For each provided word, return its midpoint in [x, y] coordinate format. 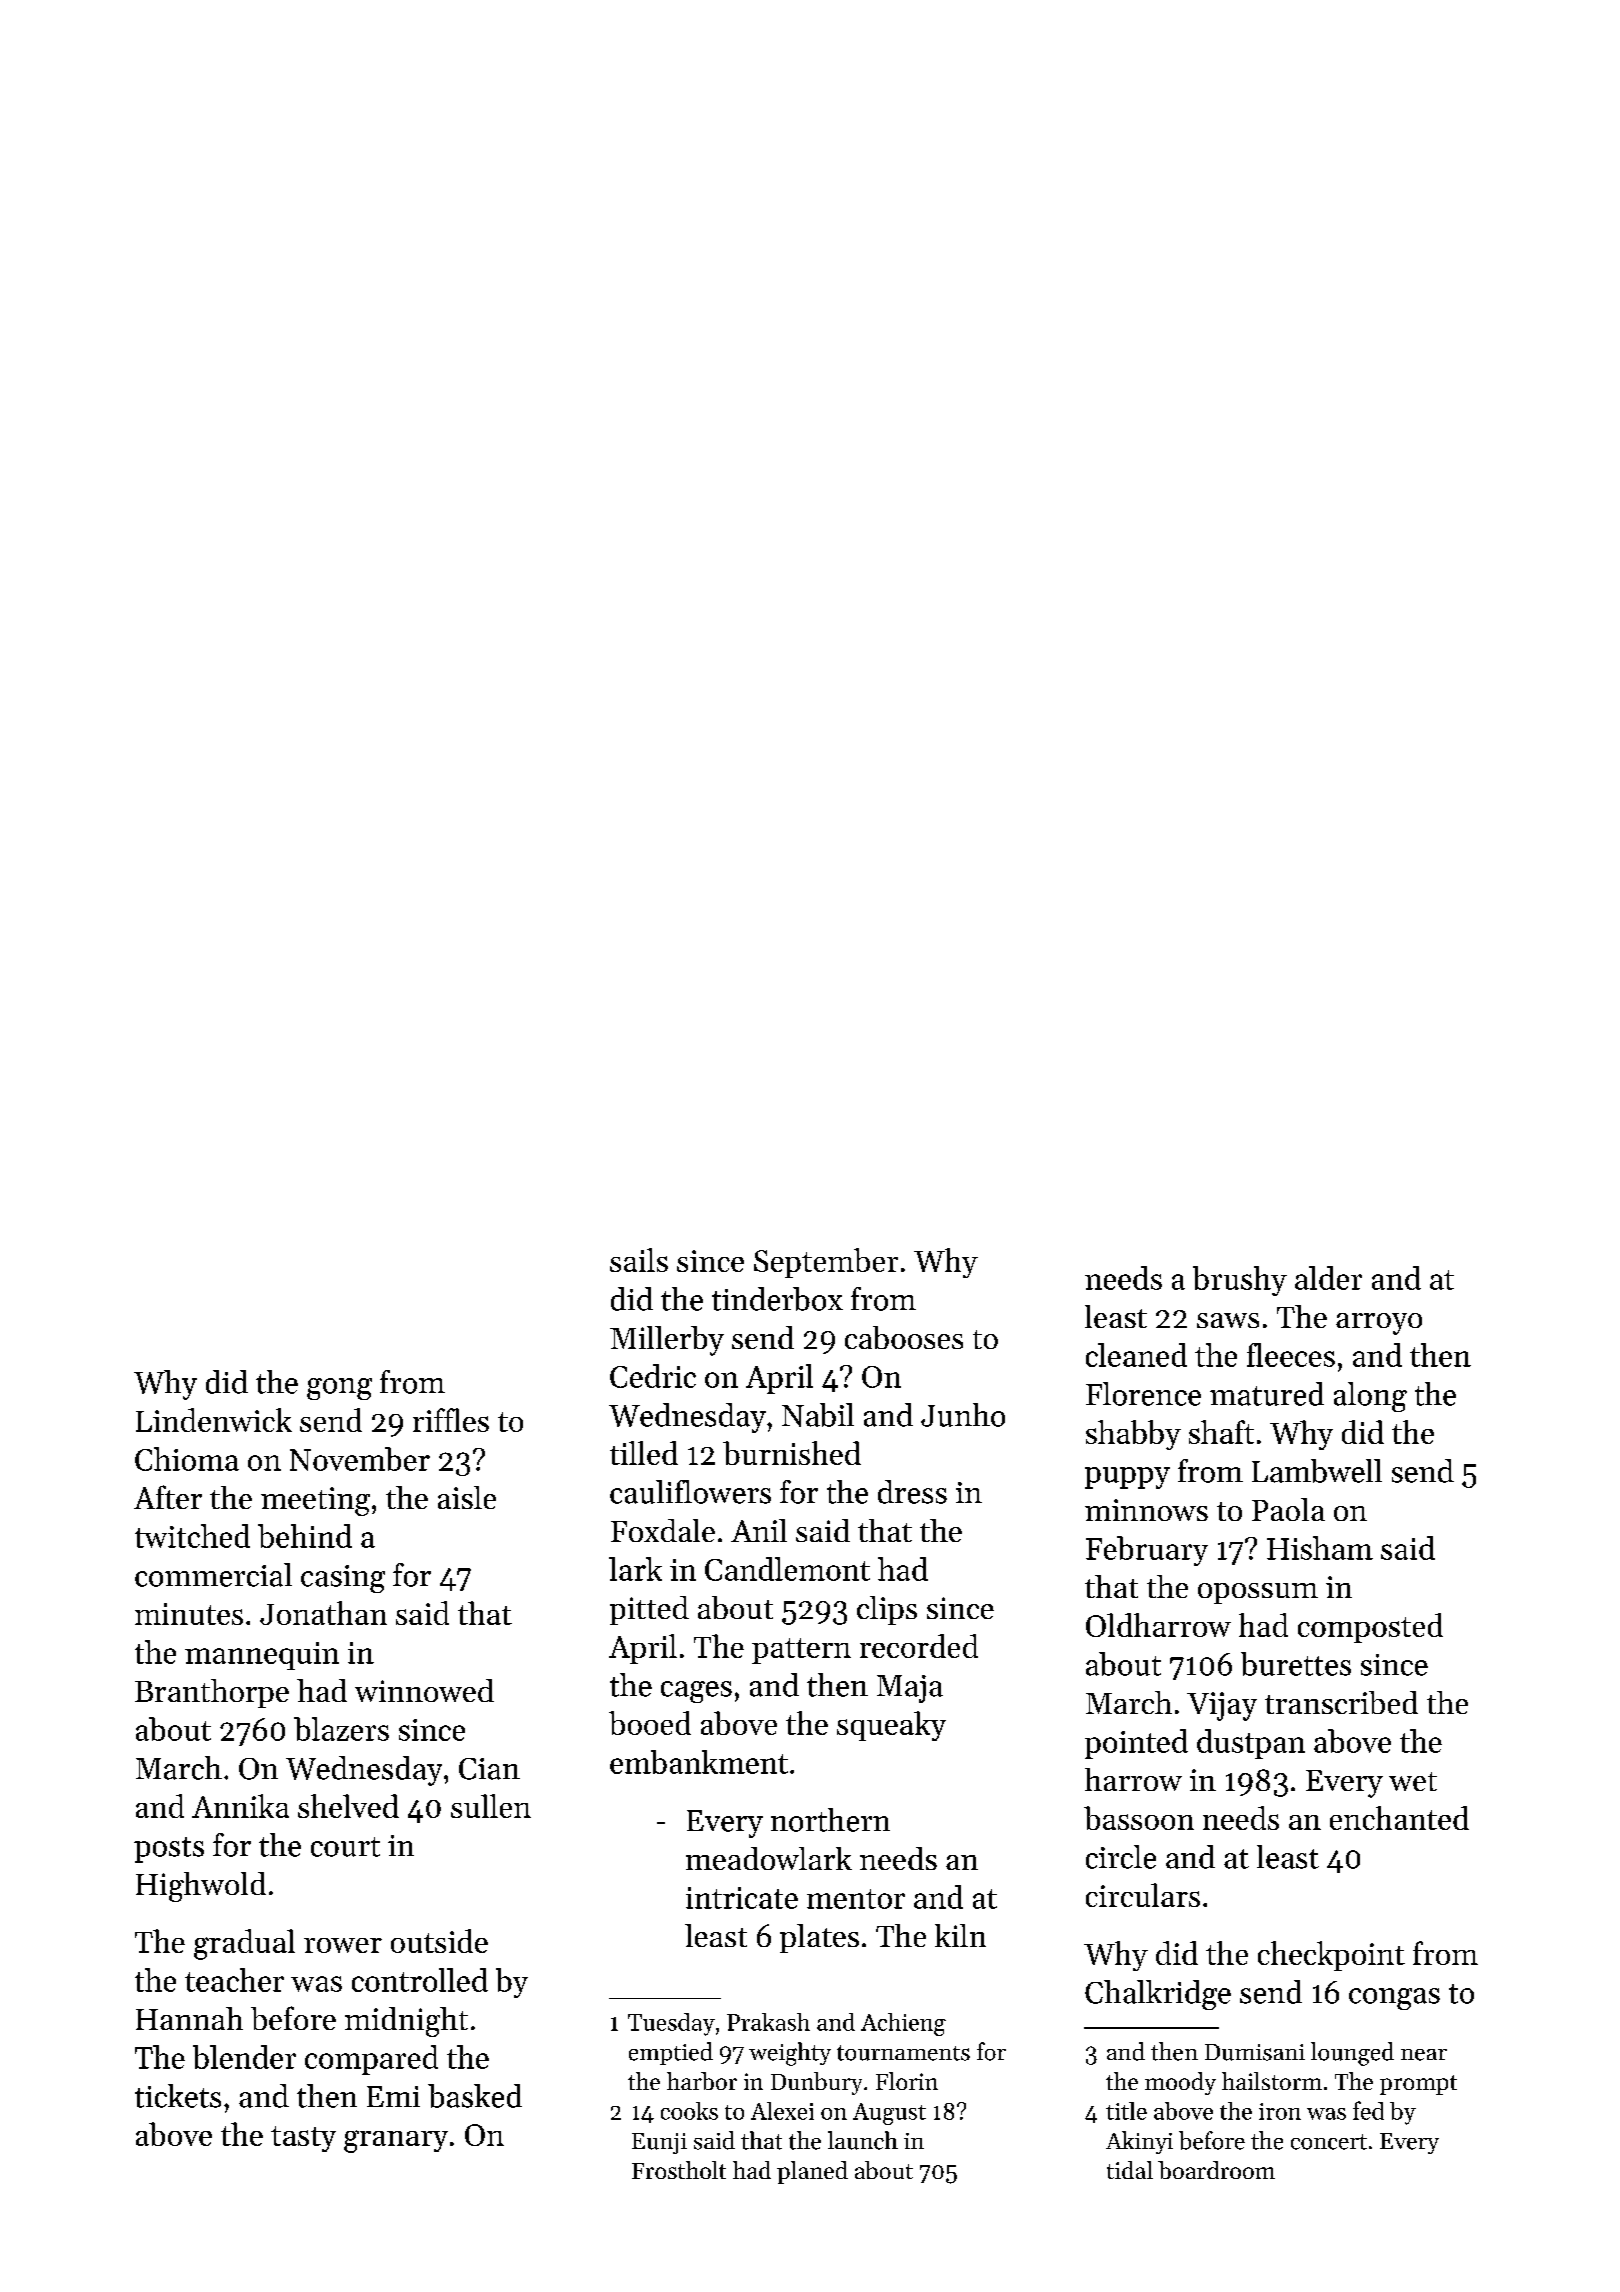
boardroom [1216, 2170]
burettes [1296, 1664]
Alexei [782, 2111]
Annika [240, 1806]
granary [396, 2141]
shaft [1221, 1432]
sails [639, 1260]
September [826, 1263]
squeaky [891, 1726]
